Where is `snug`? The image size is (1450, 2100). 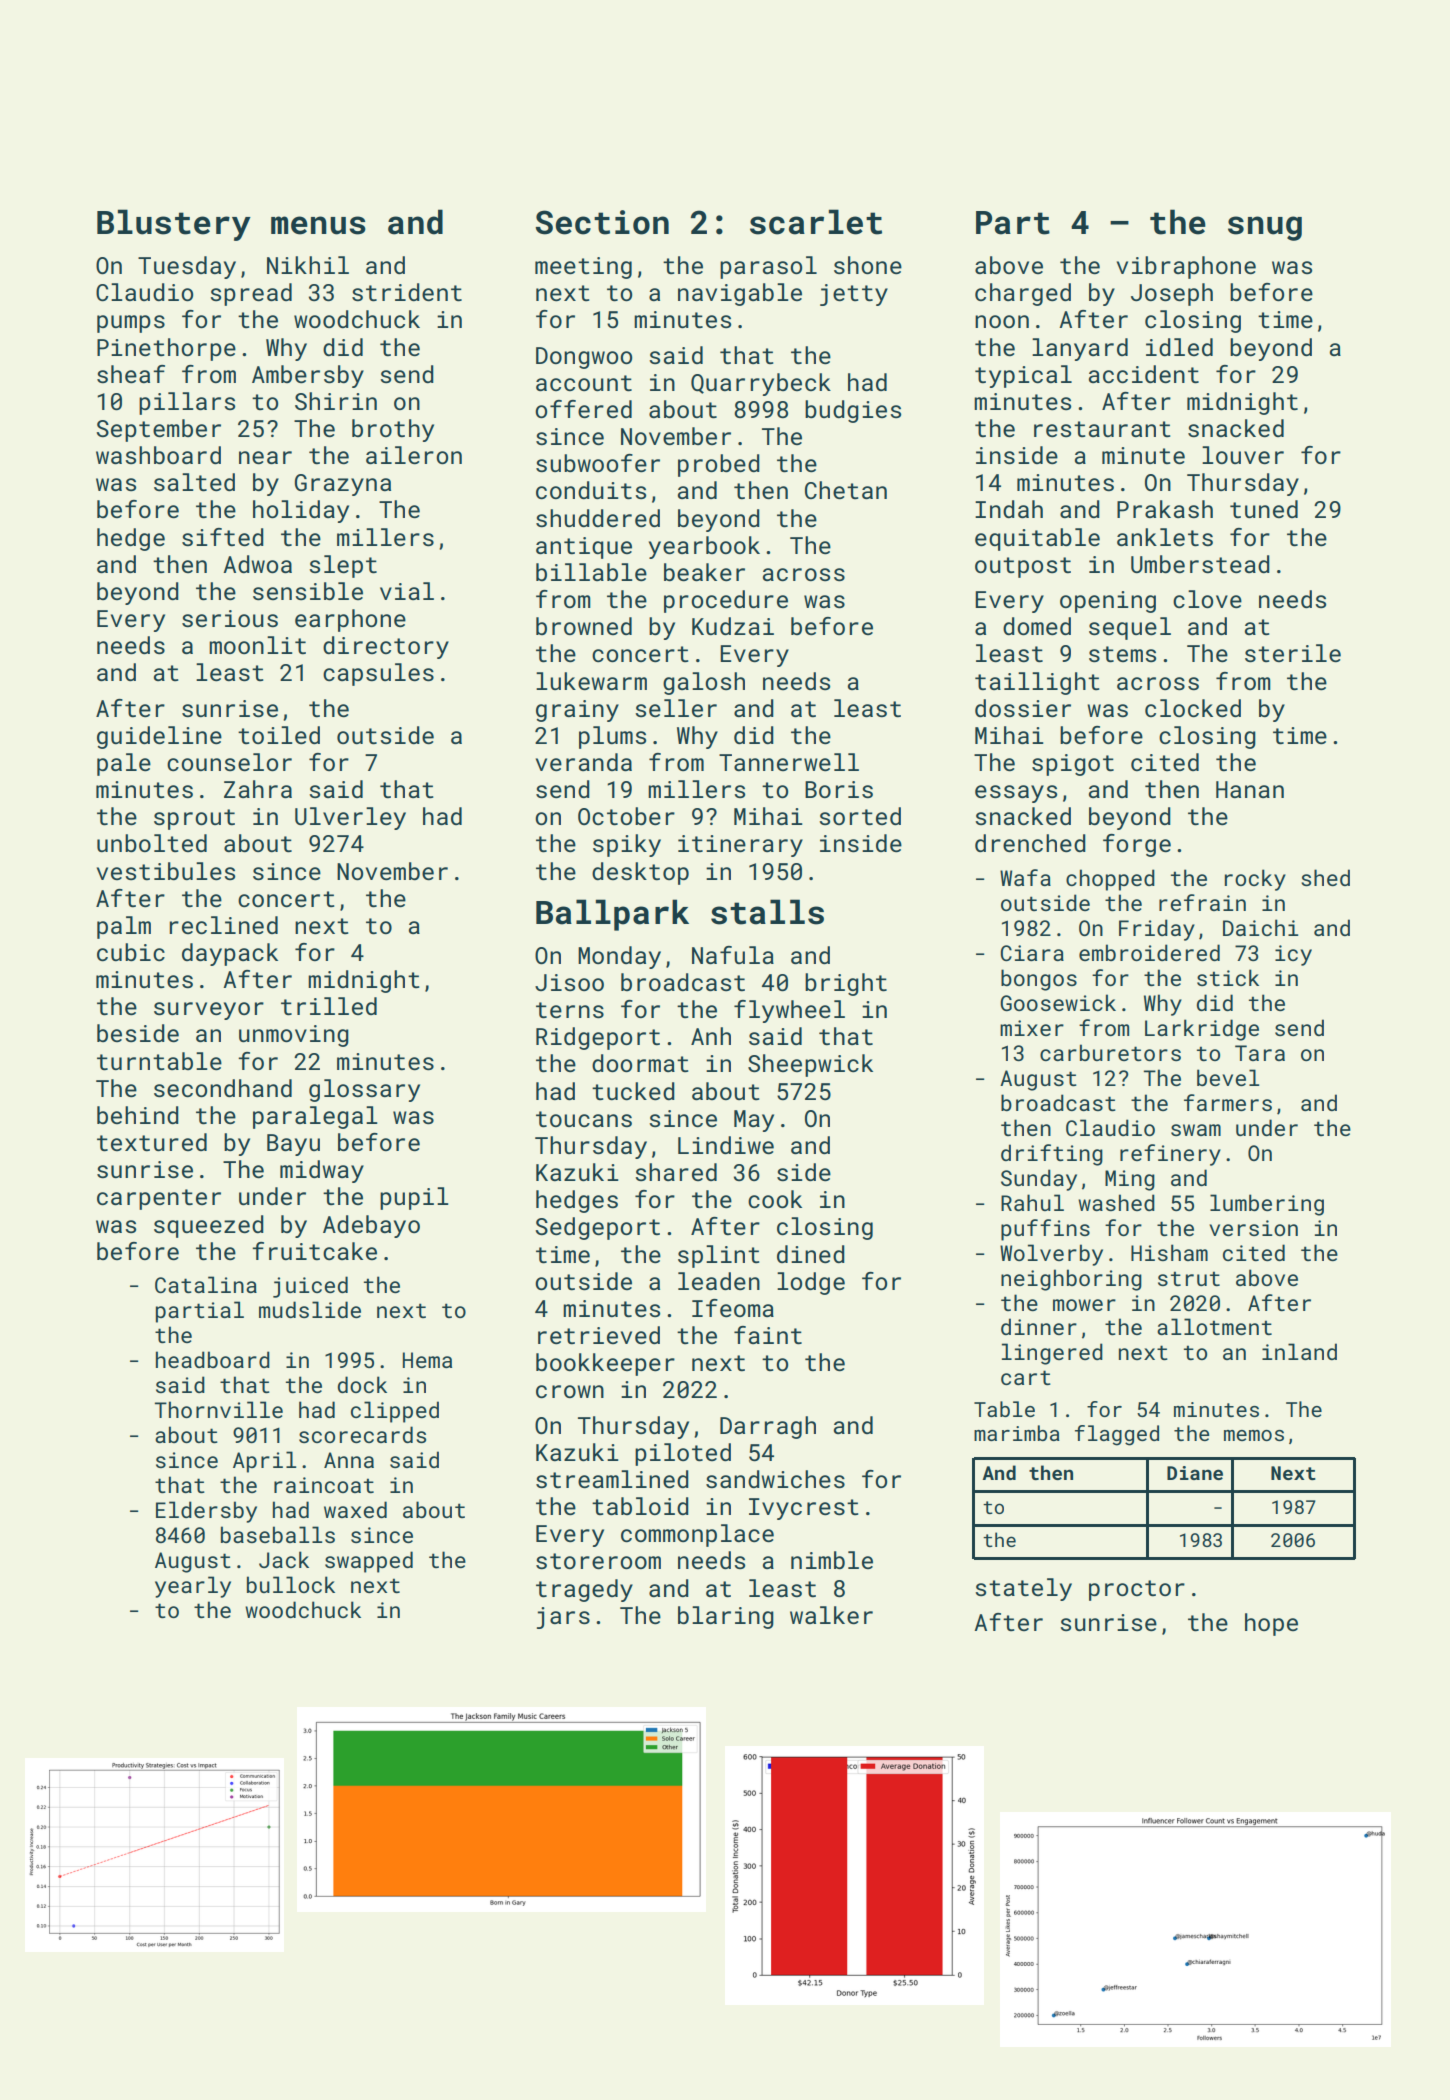 snug is located at coordinates (1265, 228).
